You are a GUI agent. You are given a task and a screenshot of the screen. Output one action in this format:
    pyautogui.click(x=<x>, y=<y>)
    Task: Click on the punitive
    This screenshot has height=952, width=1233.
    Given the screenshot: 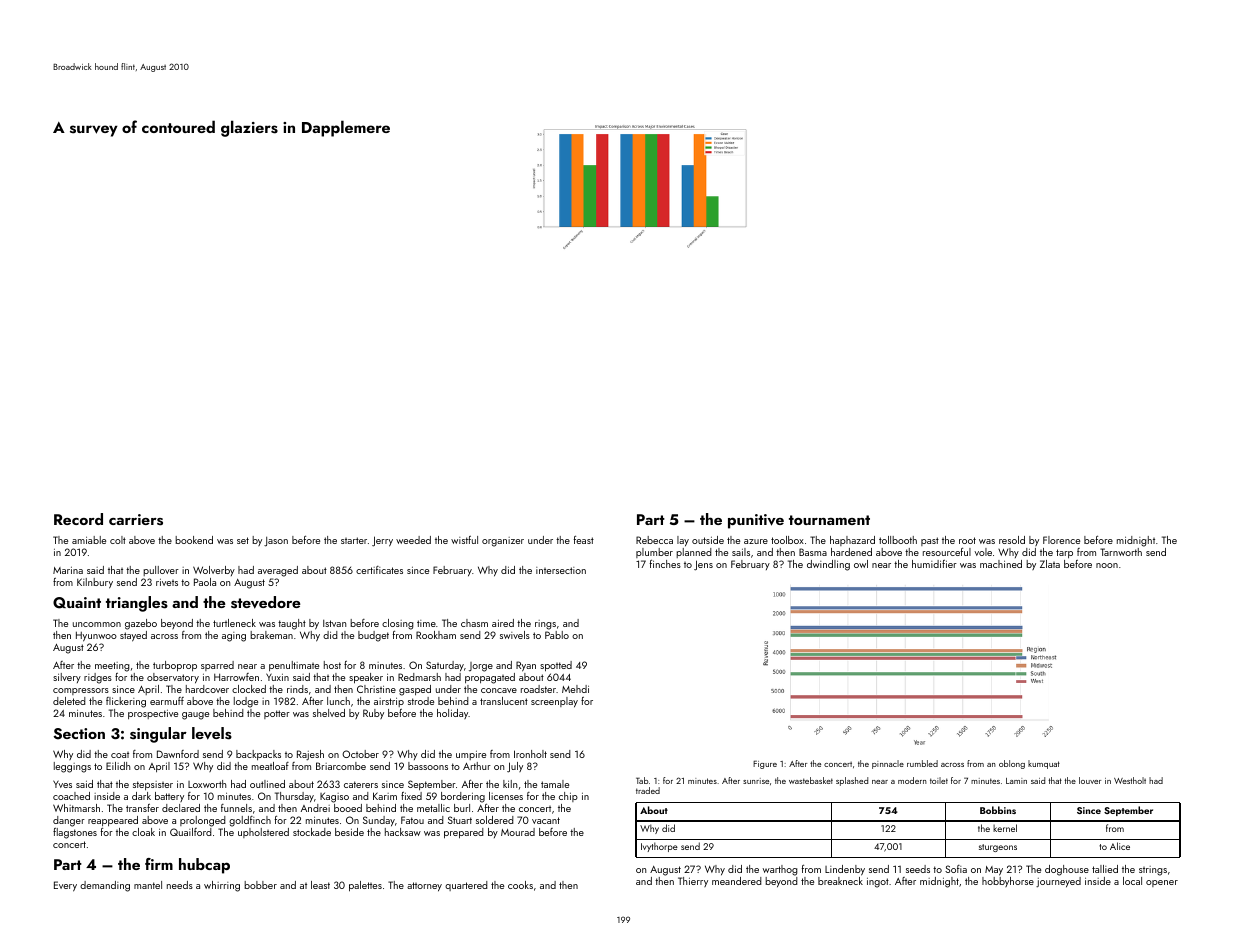 What is the action you would take?
    pyautogui.click(x=756, y=521)
